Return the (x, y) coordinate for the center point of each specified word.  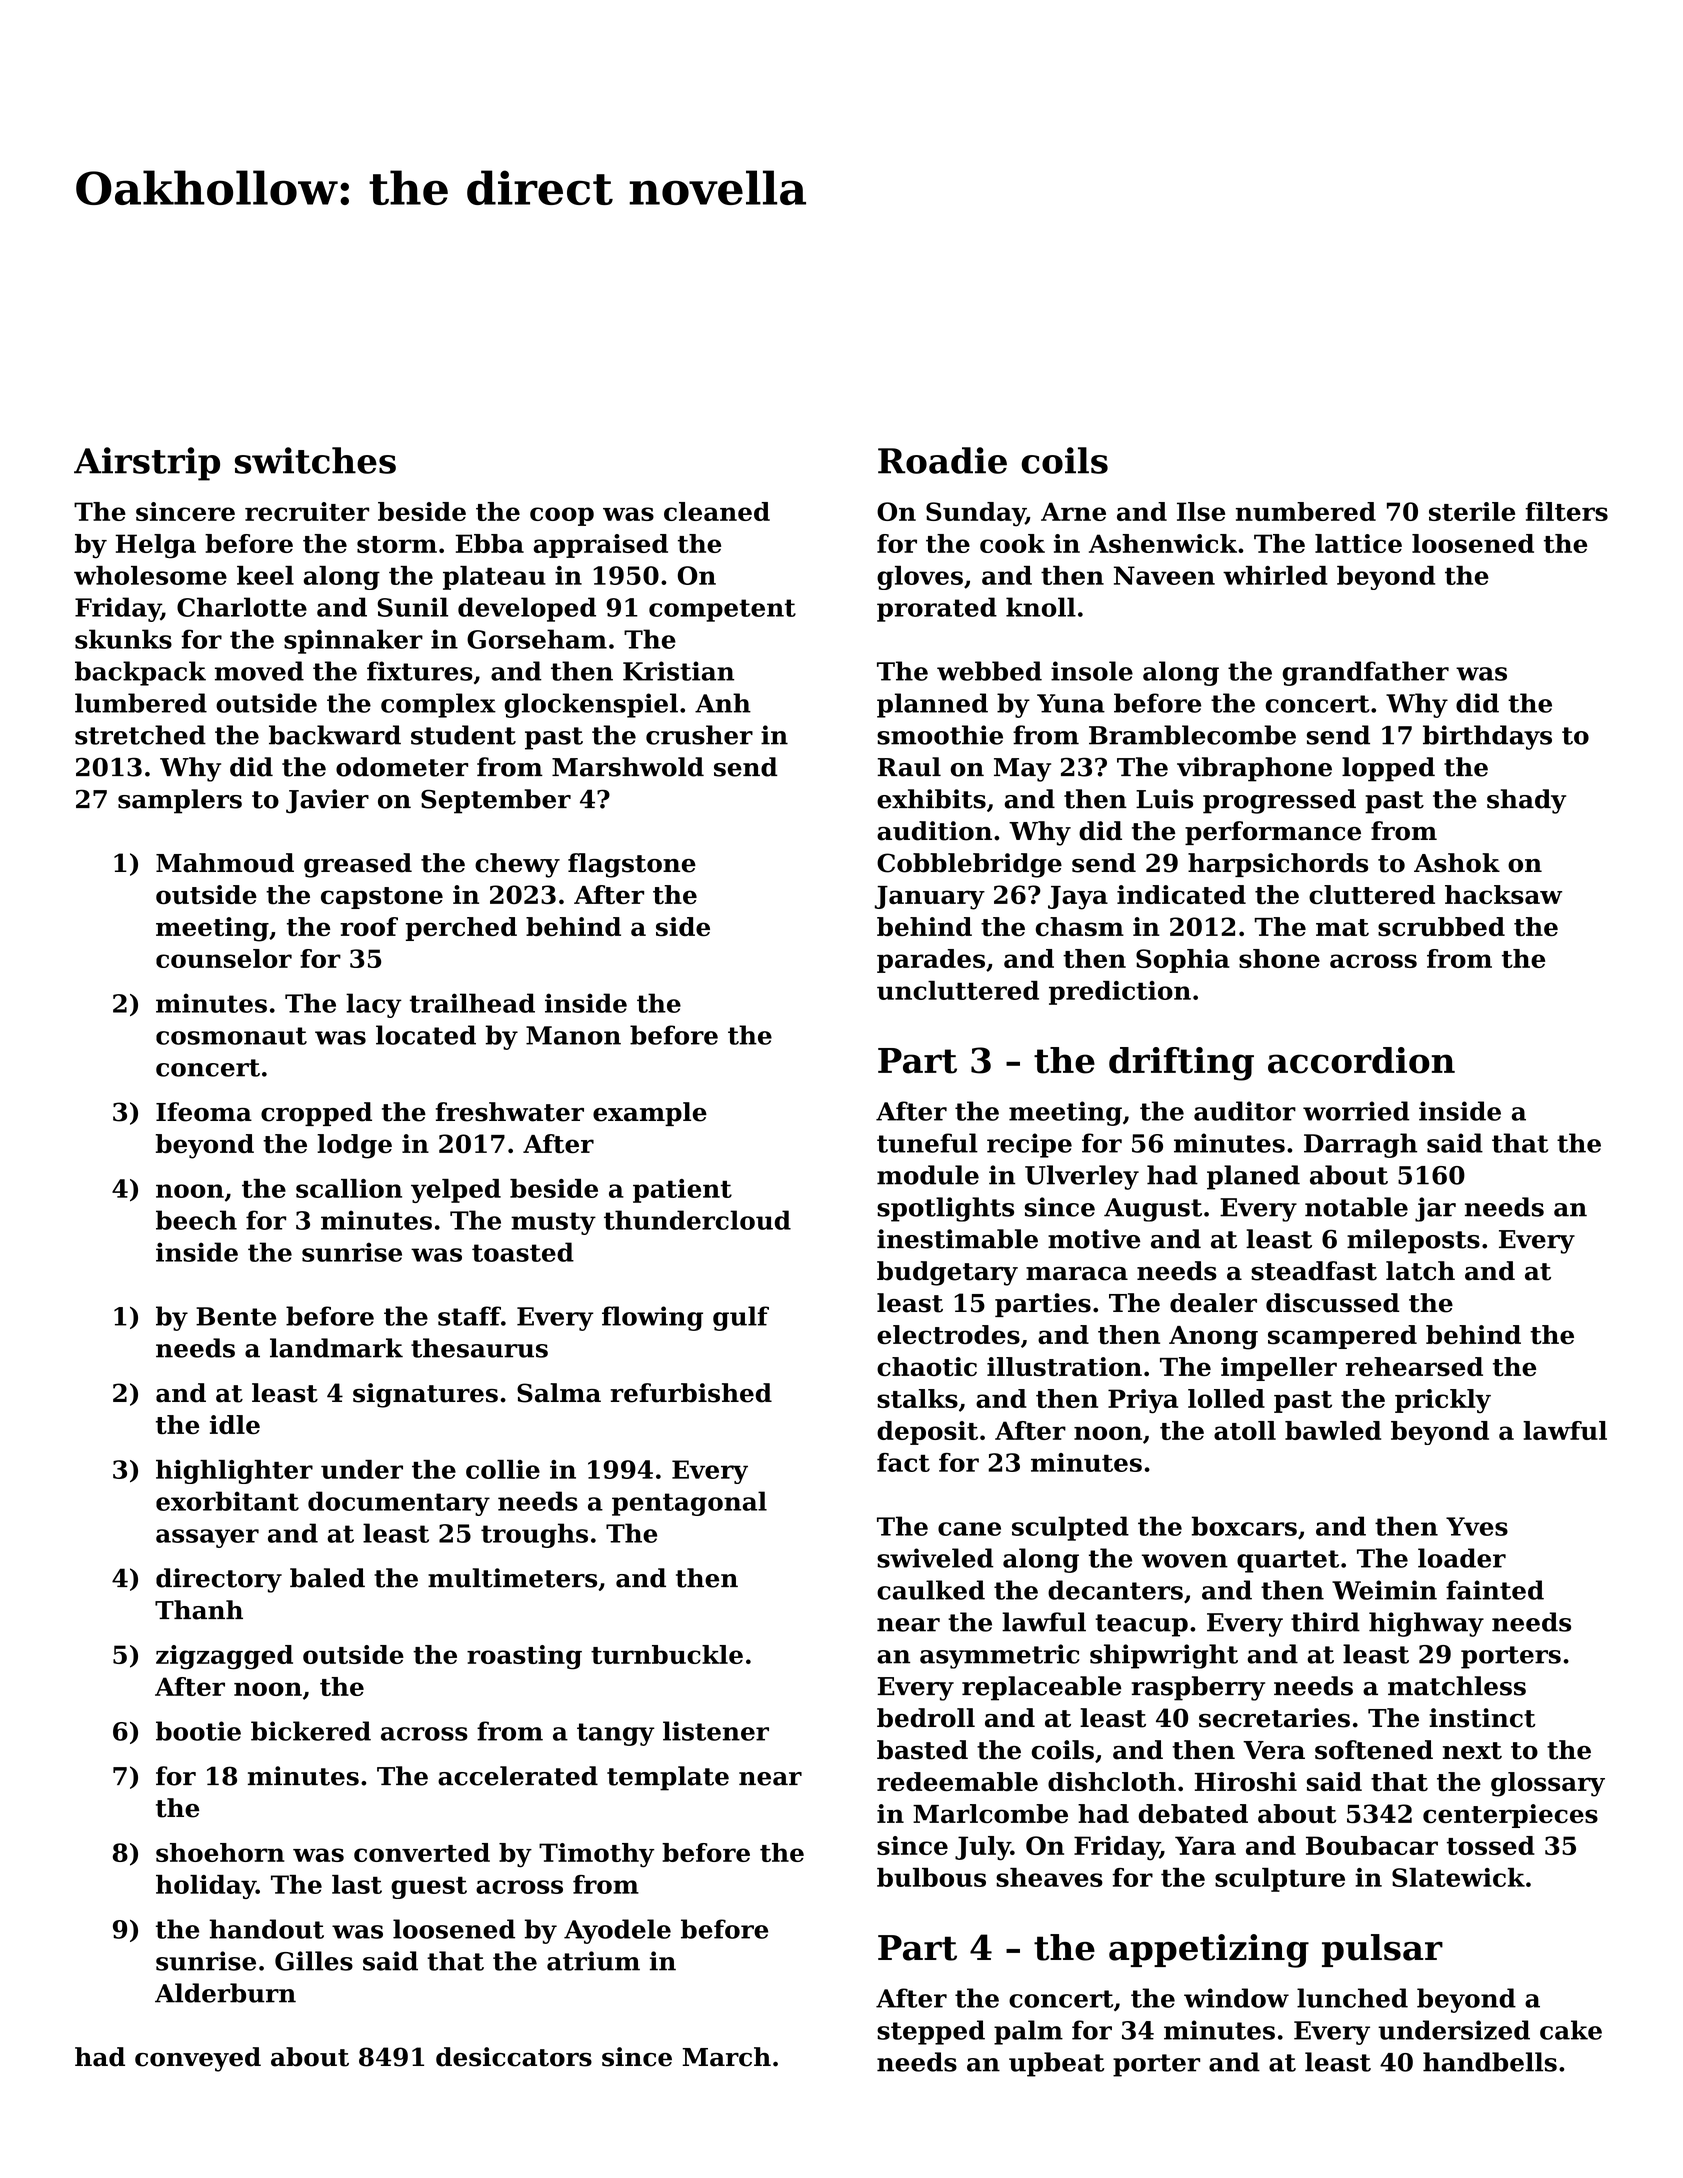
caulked (931, 1590)
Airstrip (147, 464)
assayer (207, 1538)
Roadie (942, 460)
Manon (573, 1035)
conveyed (198, 2059)
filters (1566, 511)
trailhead (472, 1003)
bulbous (931, 1877)
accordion (1361, 1060)
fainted (1495, 1590)
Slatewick (1458, 1877)
